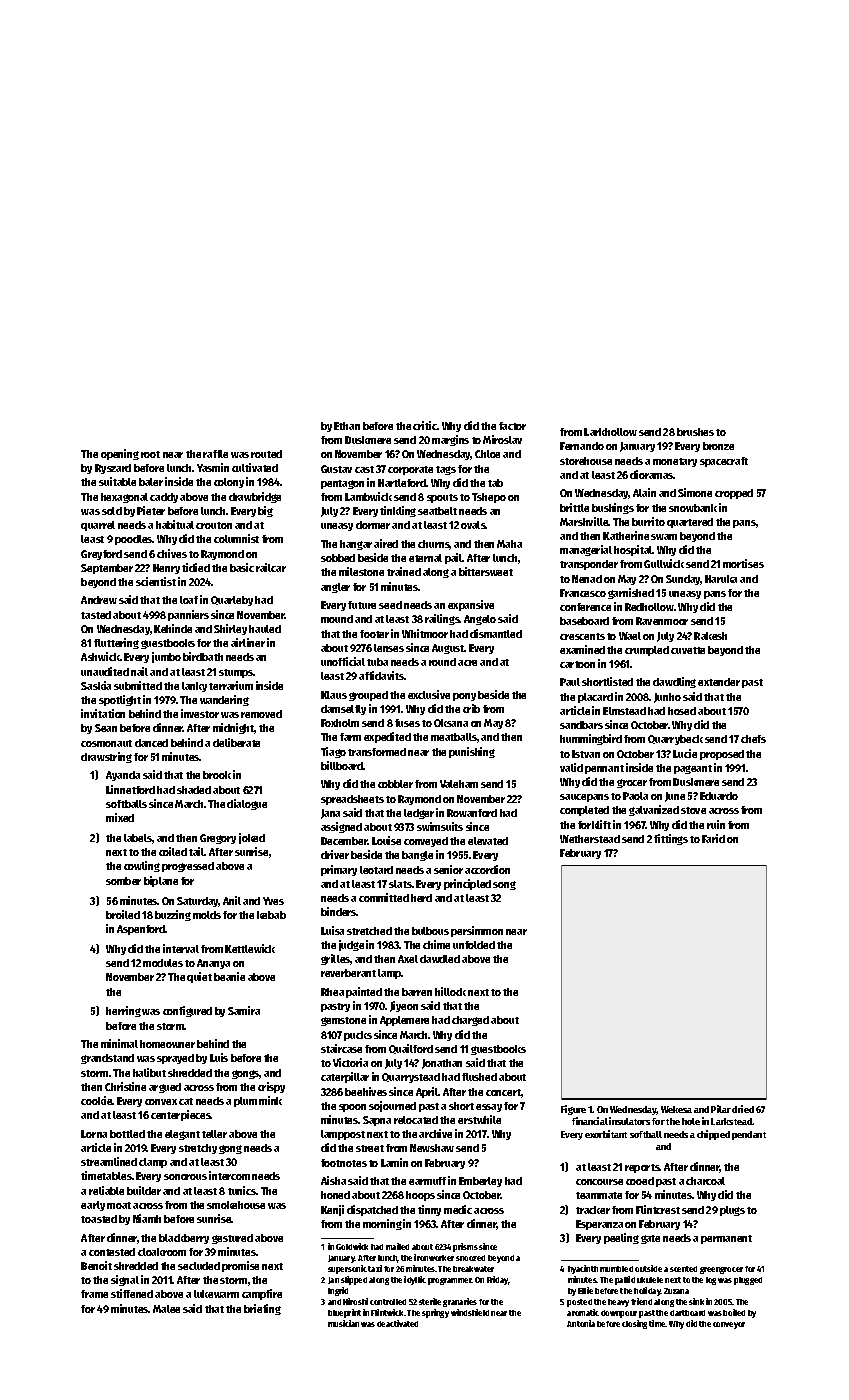 The width and height of the screenshot is (849, 1400). What do you see at coordinates (743, 1109) in the screenshot?
I see `dried` at bounding box center [743, 1109].
